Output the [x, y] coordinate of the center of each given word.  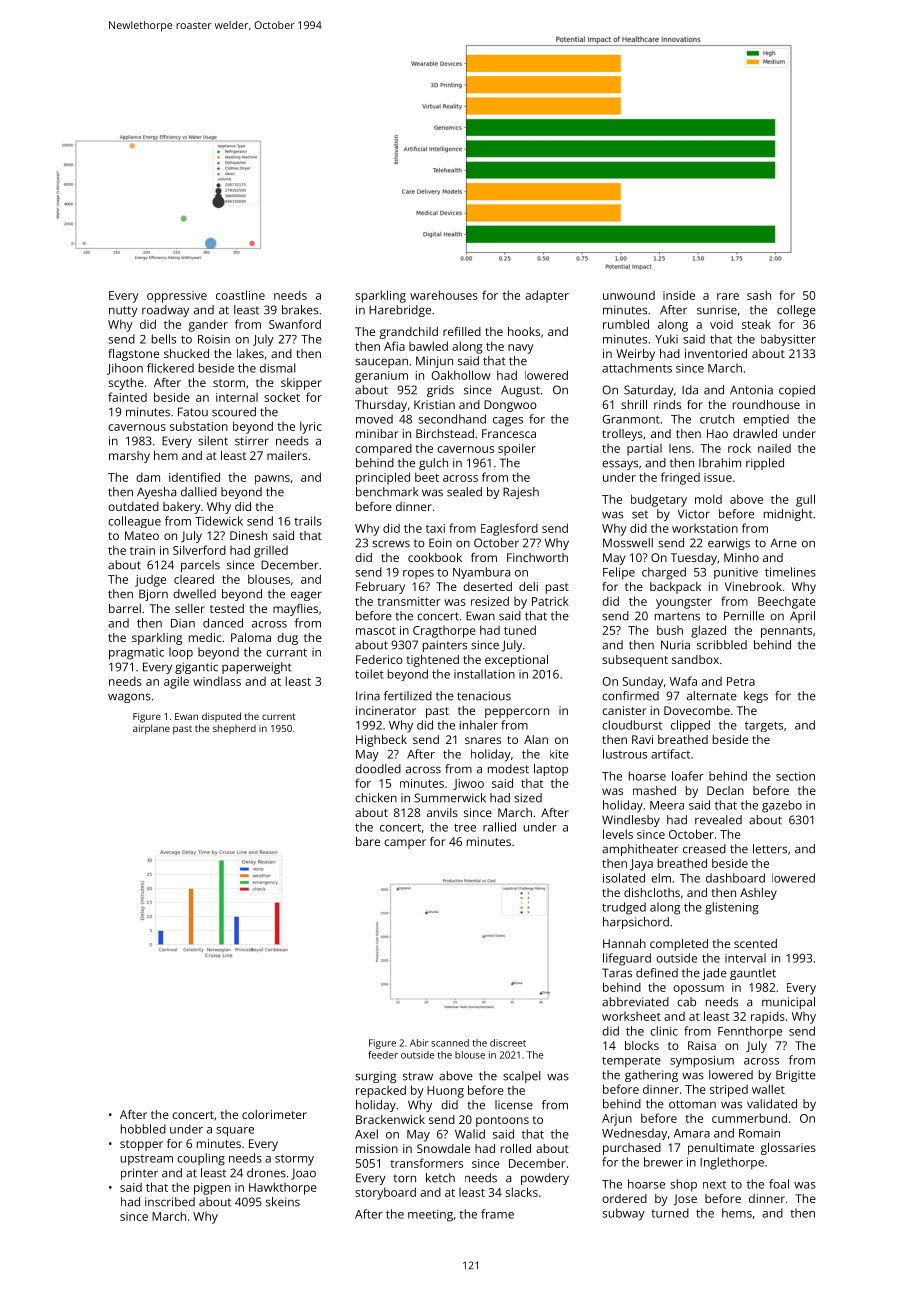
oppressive [177, 297]
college [796, 311]
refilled [462, 331]
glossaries [788, 1149]
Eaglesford [509, 529]
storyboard [385, 1193]
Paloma [251, 637]
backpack [675, 588]
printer [139, 1174]
